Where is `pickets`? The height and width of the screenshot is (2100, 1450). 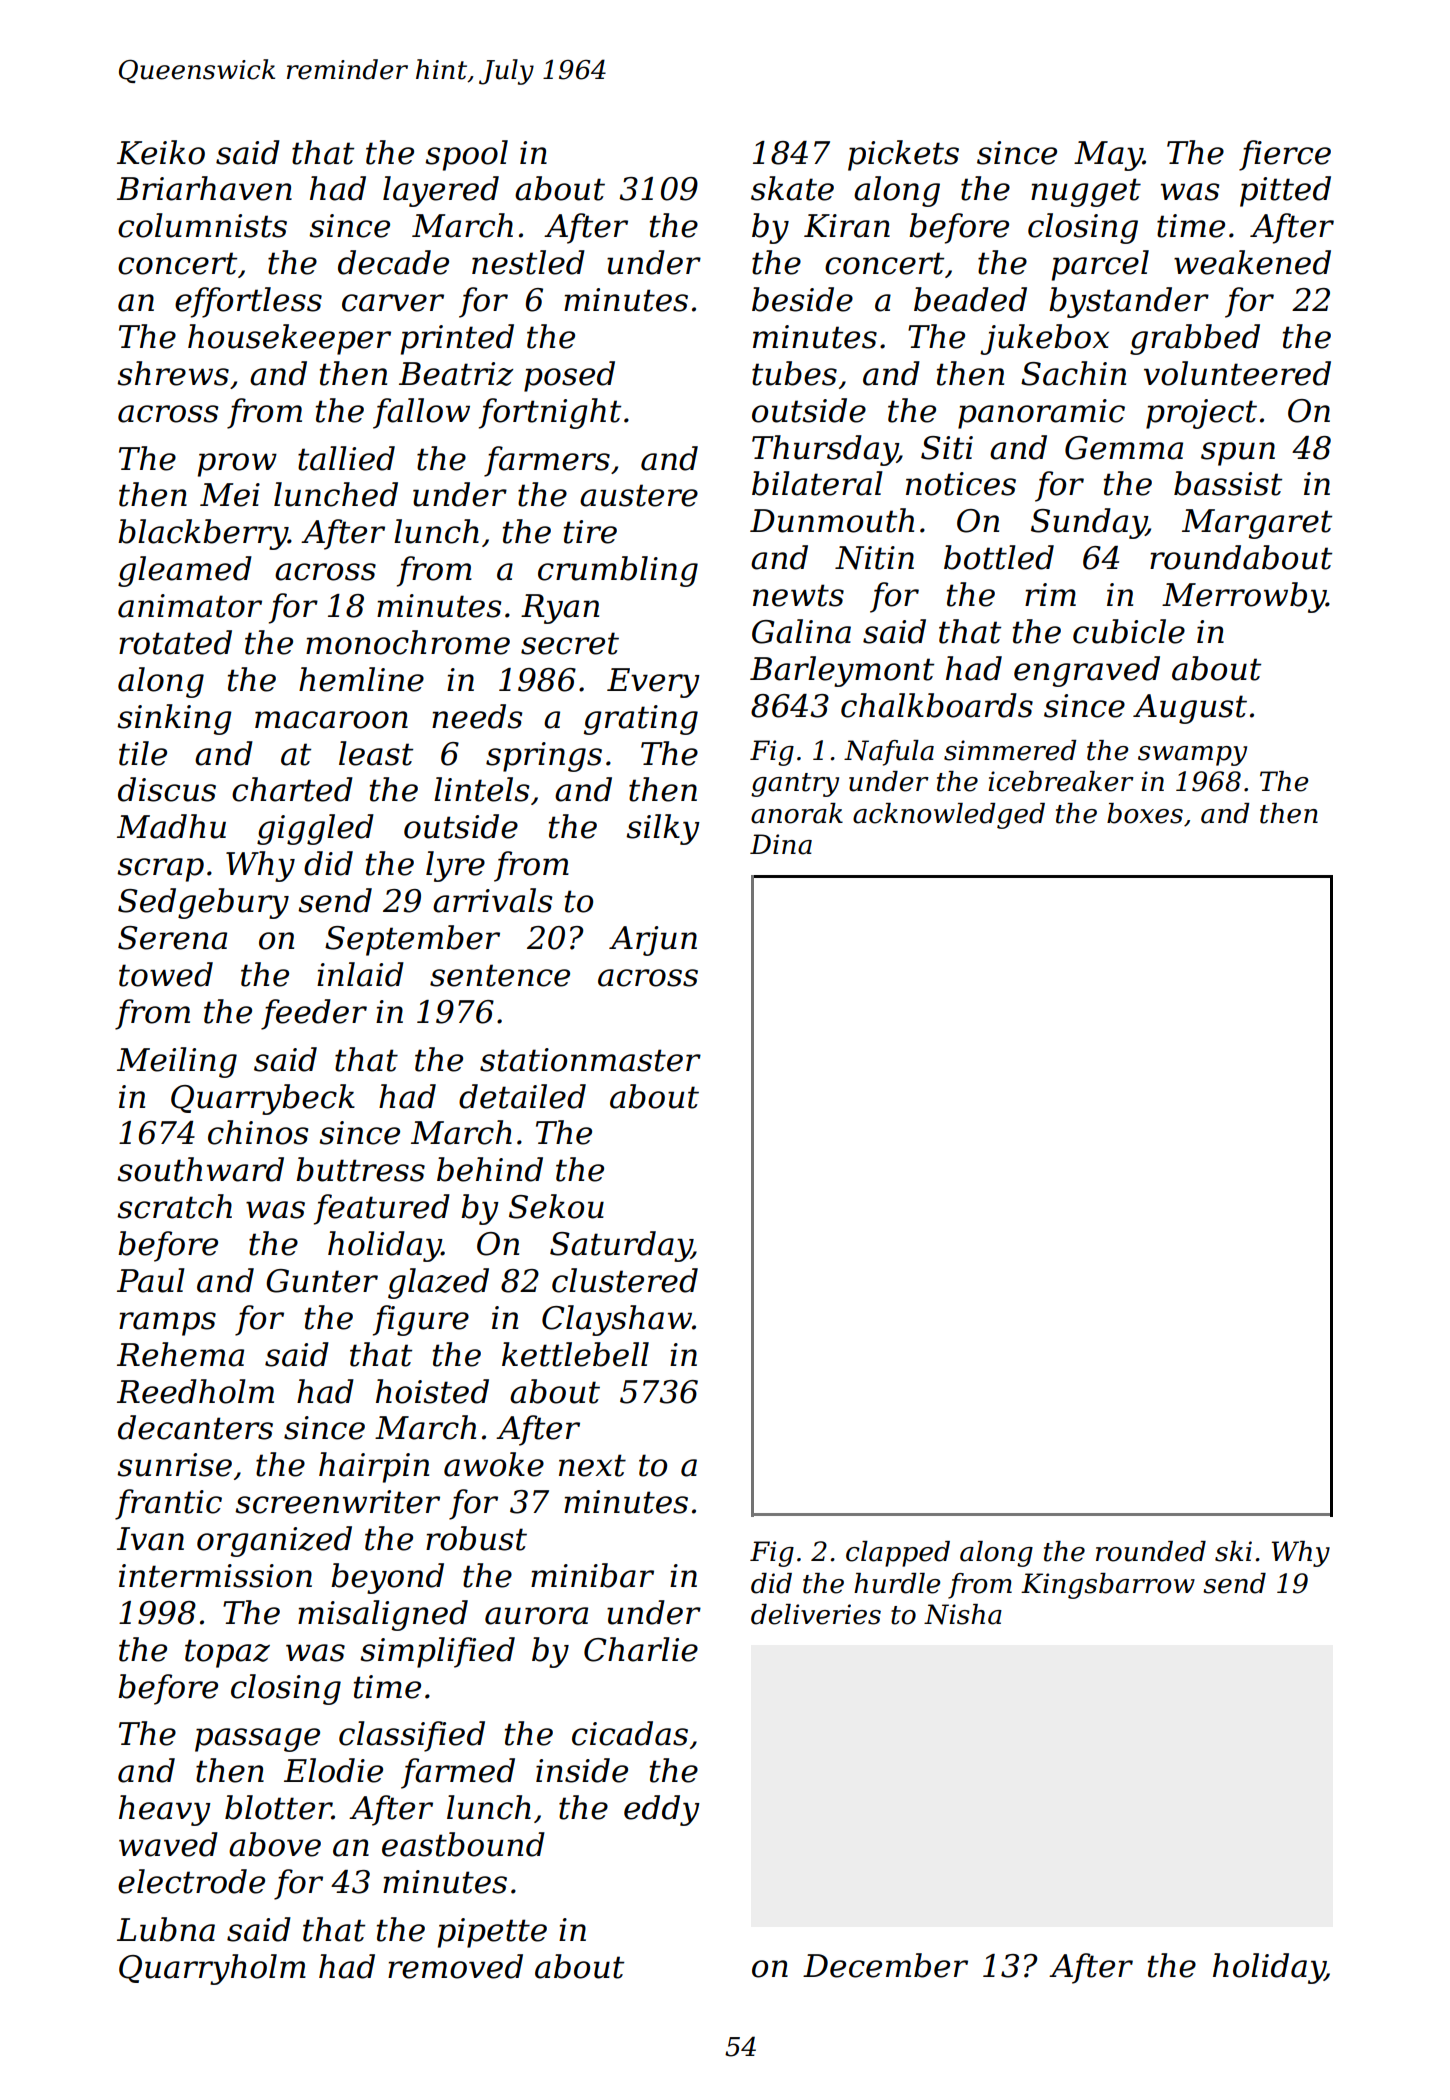 pickets is located at coordinates (903, 155).
